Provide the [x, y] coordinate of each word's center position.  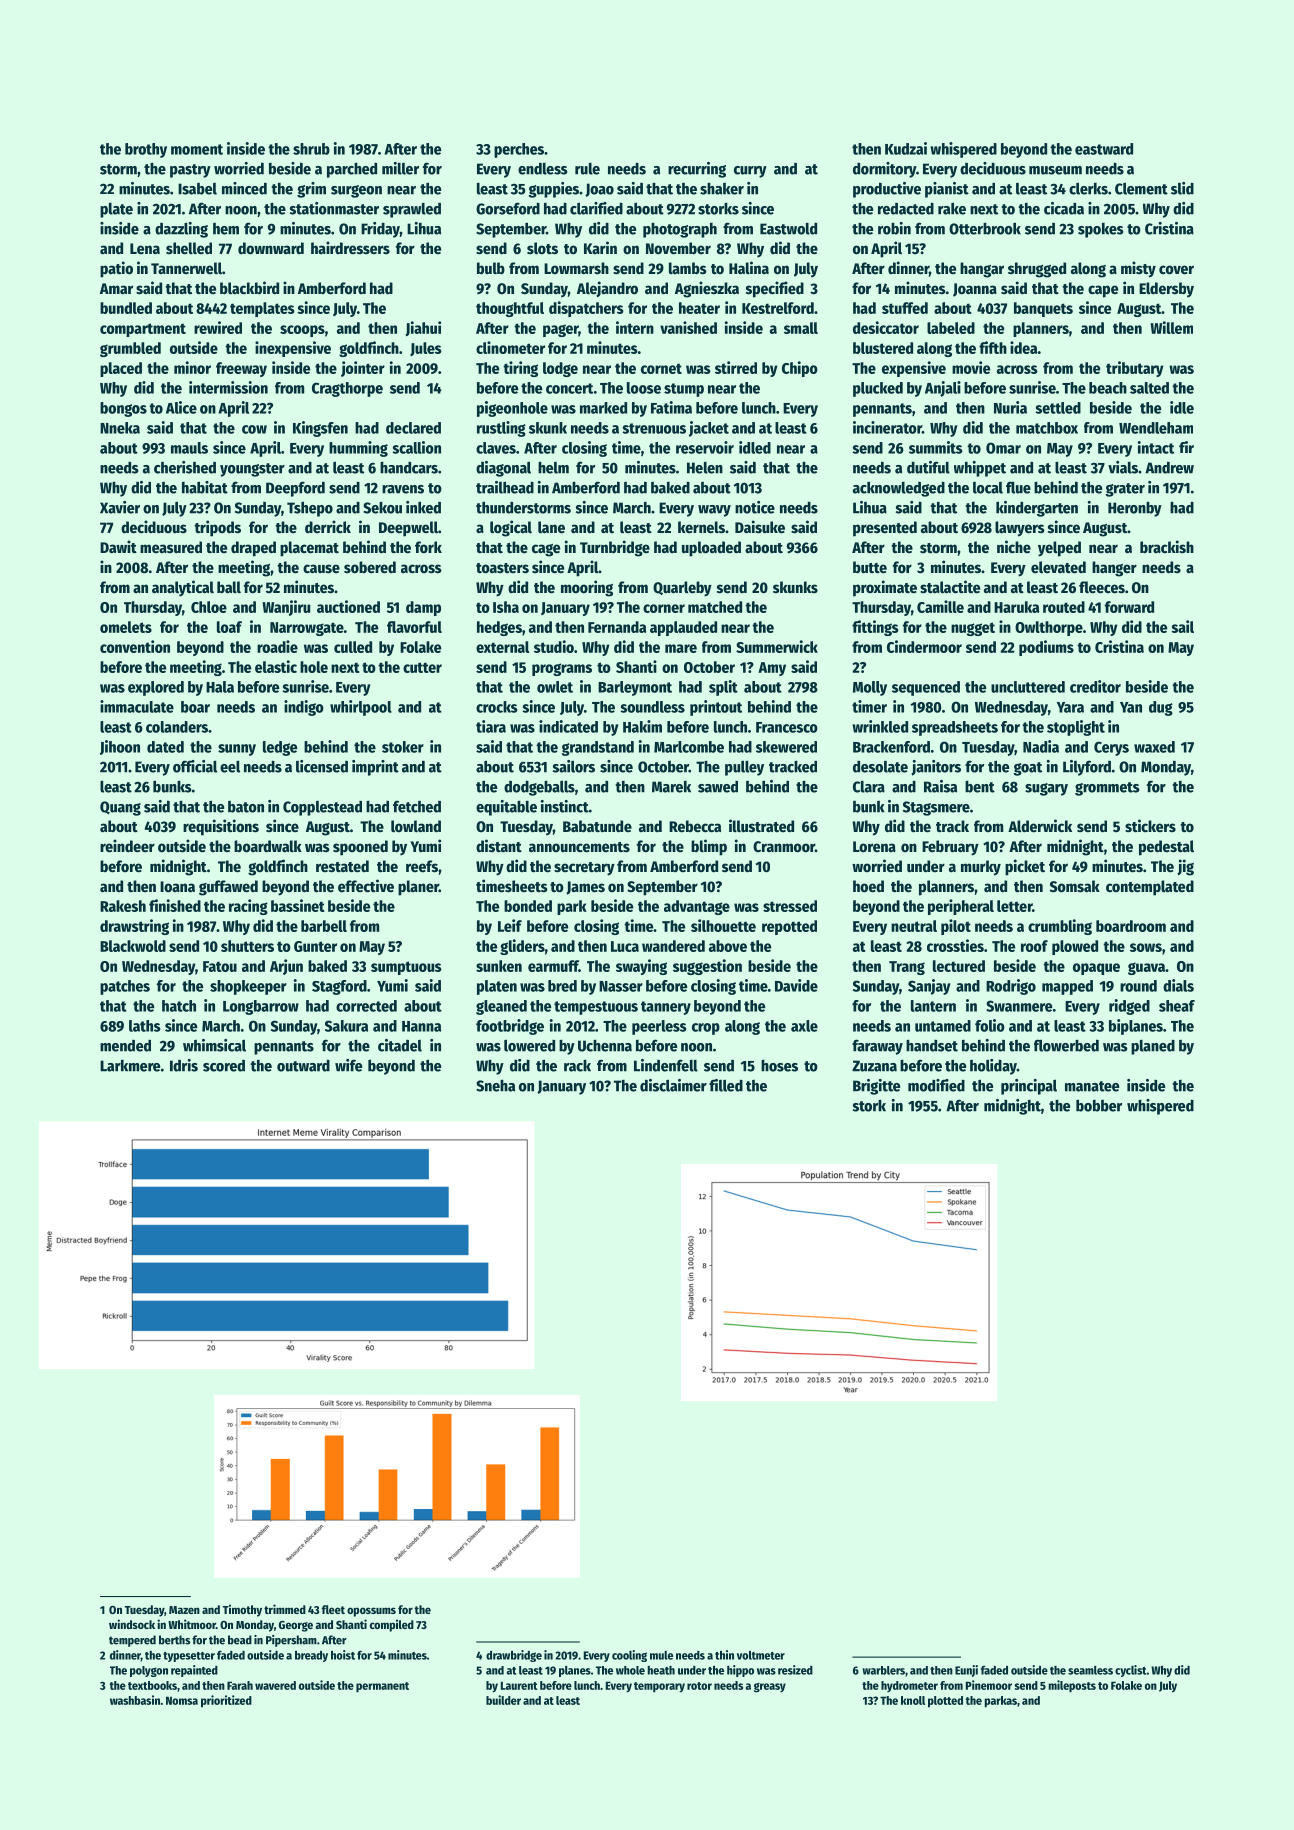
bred [562, 986]
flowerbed [1066, 1045]
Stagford [339, 987]
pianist [947, 190]
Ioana [177, 887]
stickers [1150, 826]
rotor [699, 1686]
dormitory [884, 170]
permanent [382, 1687]
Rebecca [695, 826]
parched [352, 170]
